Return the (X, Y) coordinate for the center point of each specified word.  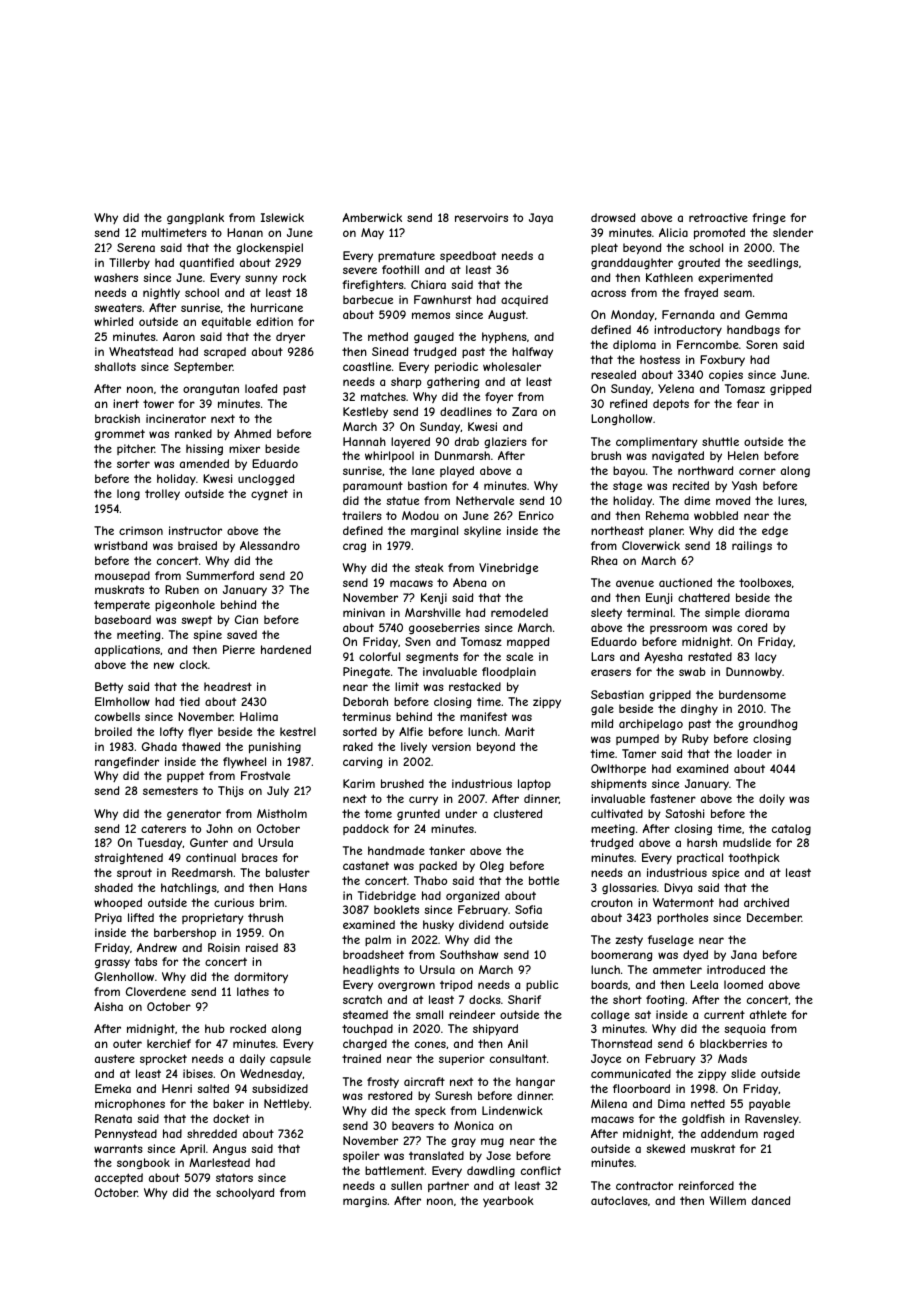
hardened (286, 649)
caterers (163, 828)
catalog (791, 829)
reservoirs (481, 217)
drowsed (613, 217)
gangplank (195, 218)
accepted (119, 1178)
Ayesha (663, 658)
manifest (483, 716)
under (461, 813)
